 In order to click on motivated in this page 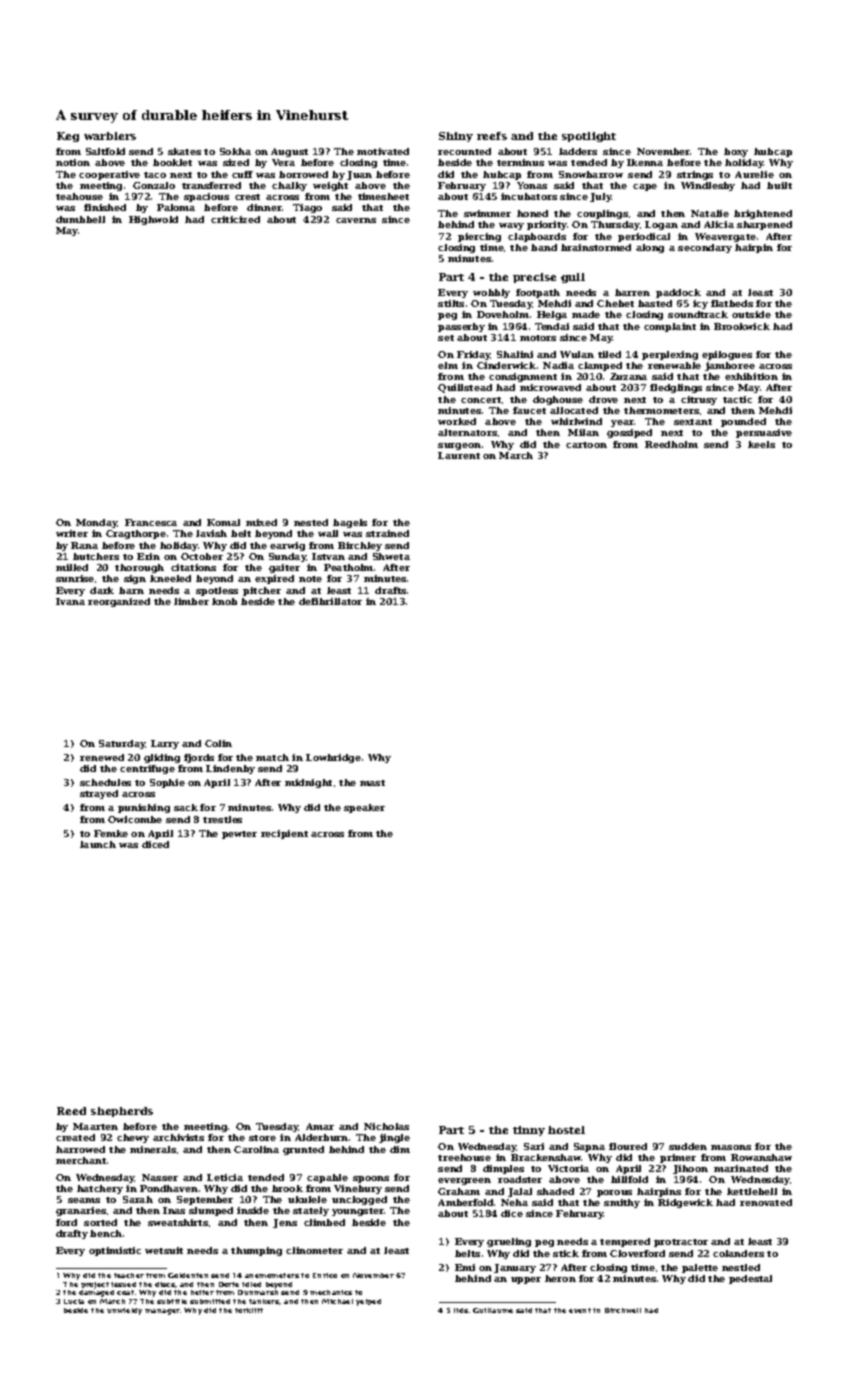, I will do `click(383, 151)`.
